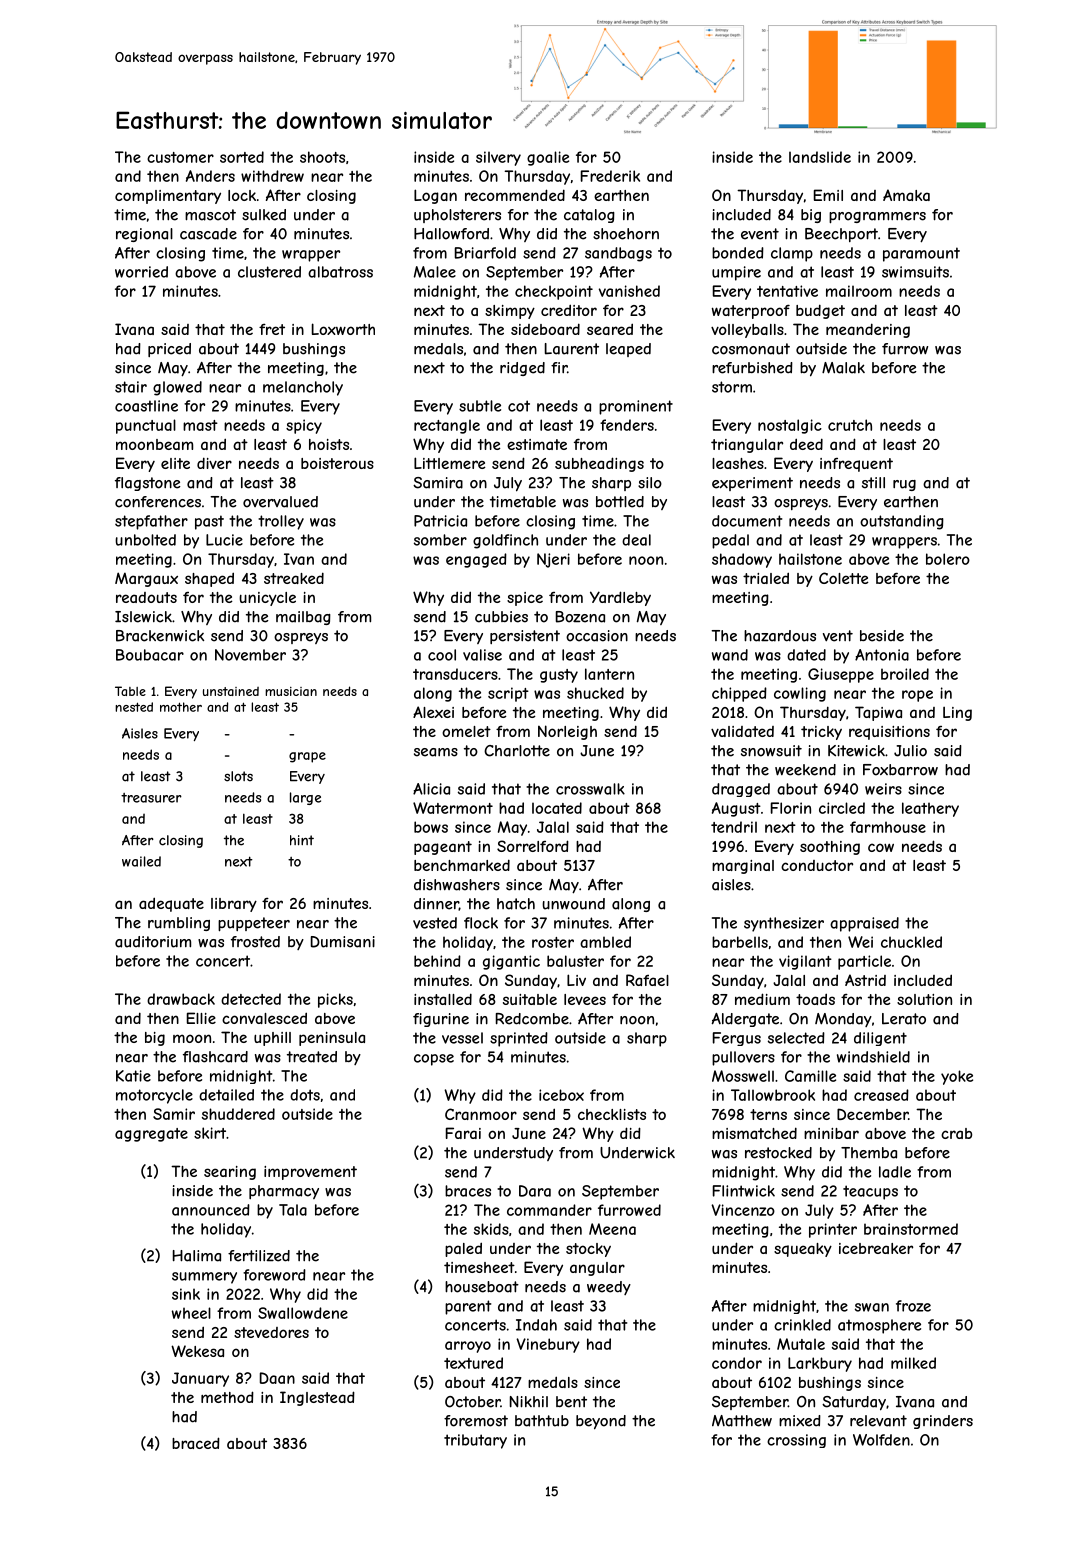 Image resolution: width=1090 pixels, height=1542 pixels. I want to click on cool, so click(442, 655).
